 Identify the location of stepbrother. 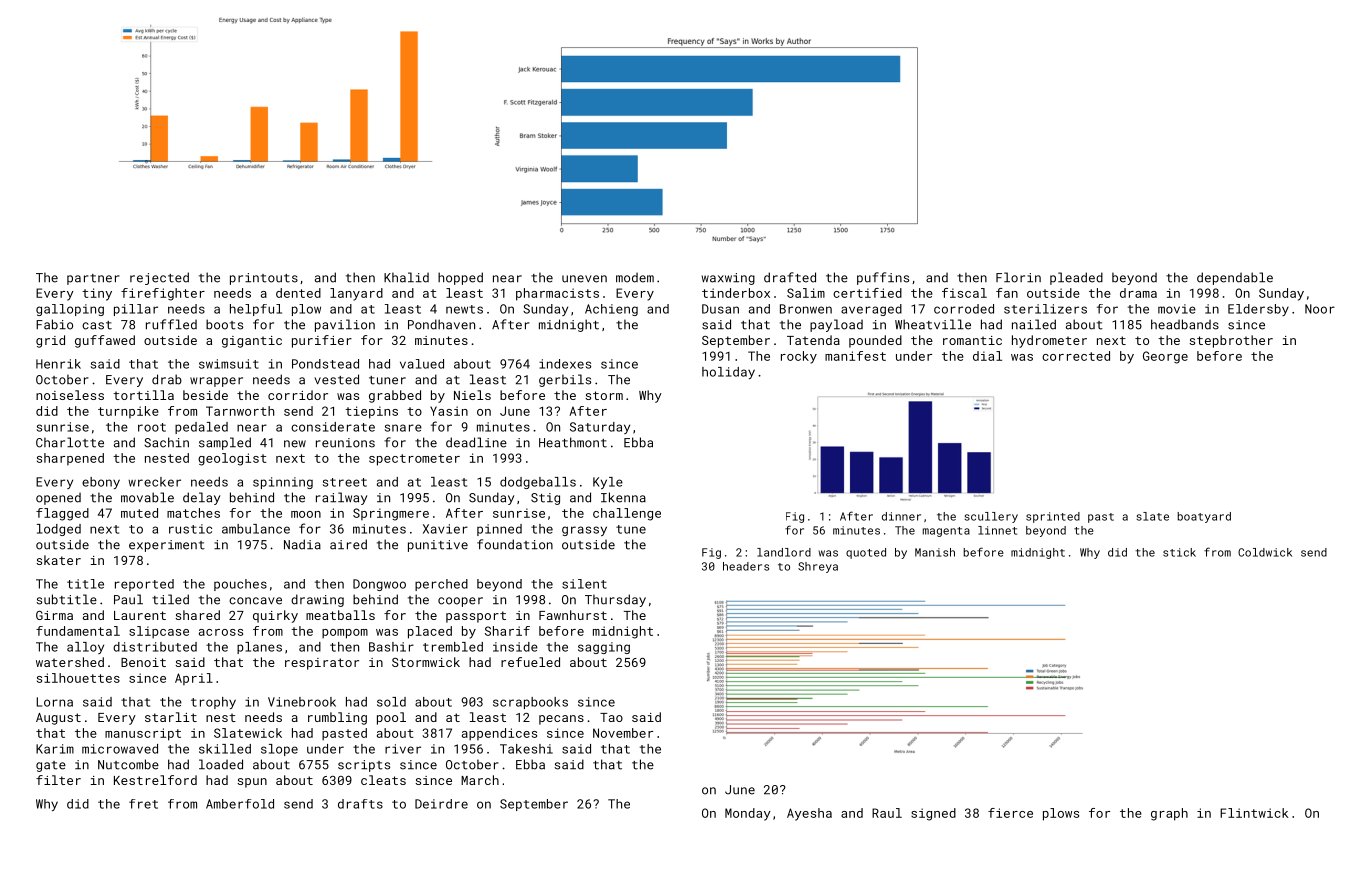
(1231, 341).
